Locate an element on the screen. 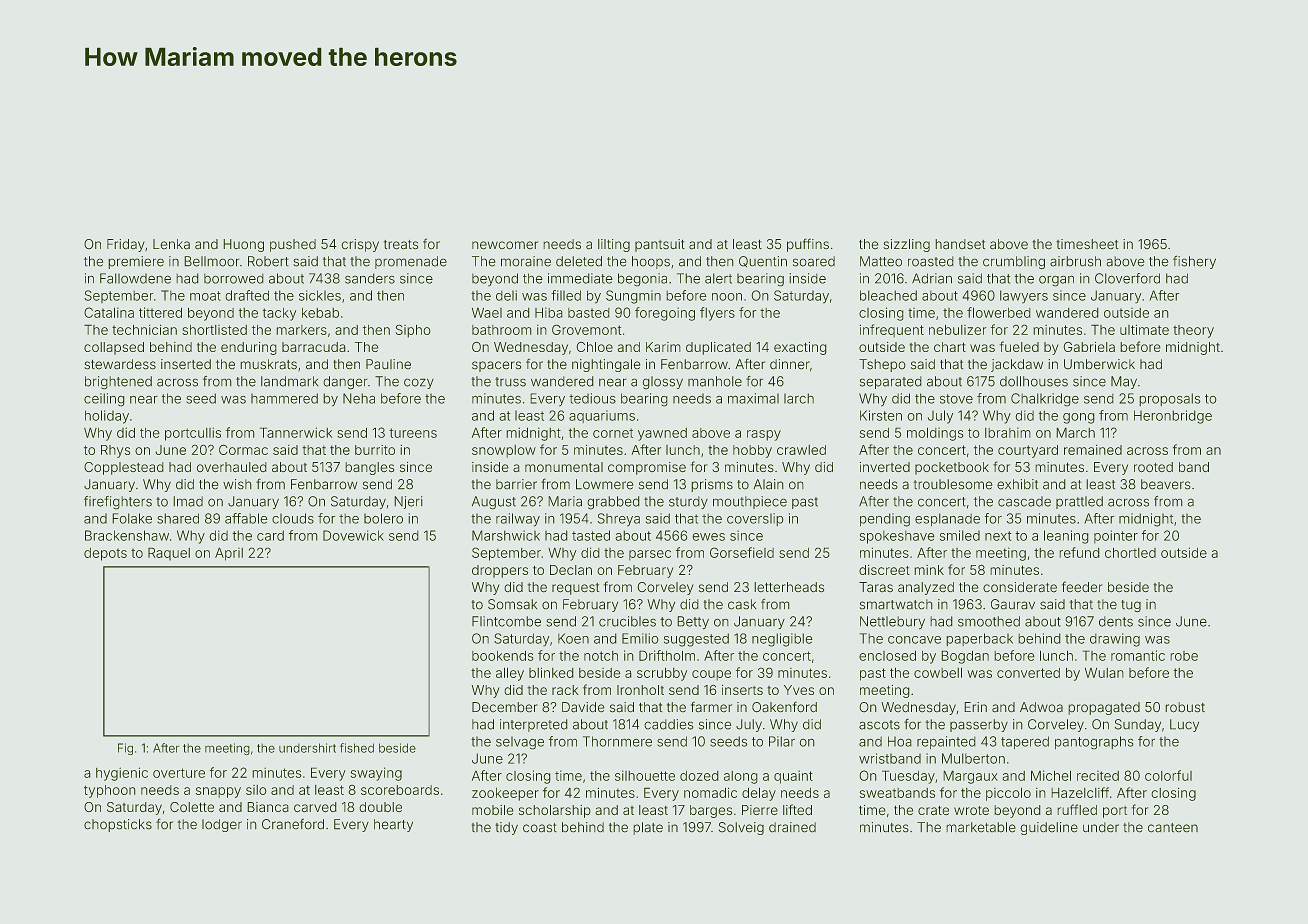 Image resolution: width=1308 pixels, height=924 pixels. Huong is located at coordinates (243, 245).
